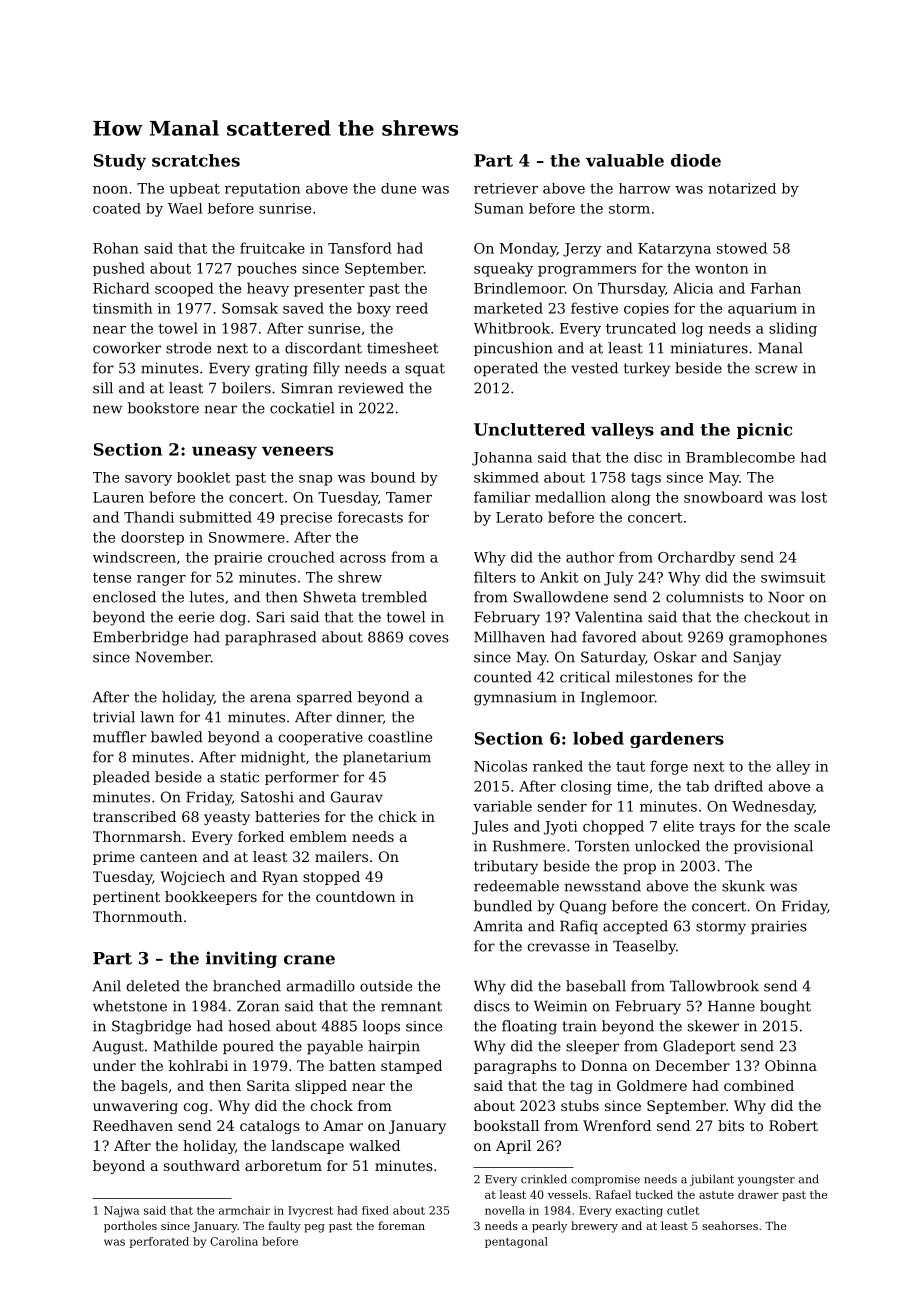 The image size is (924, 1308). What do you see at coordinates (375, 1210) in the image?
I see `fixed` at bounding box center [375, 1210].
